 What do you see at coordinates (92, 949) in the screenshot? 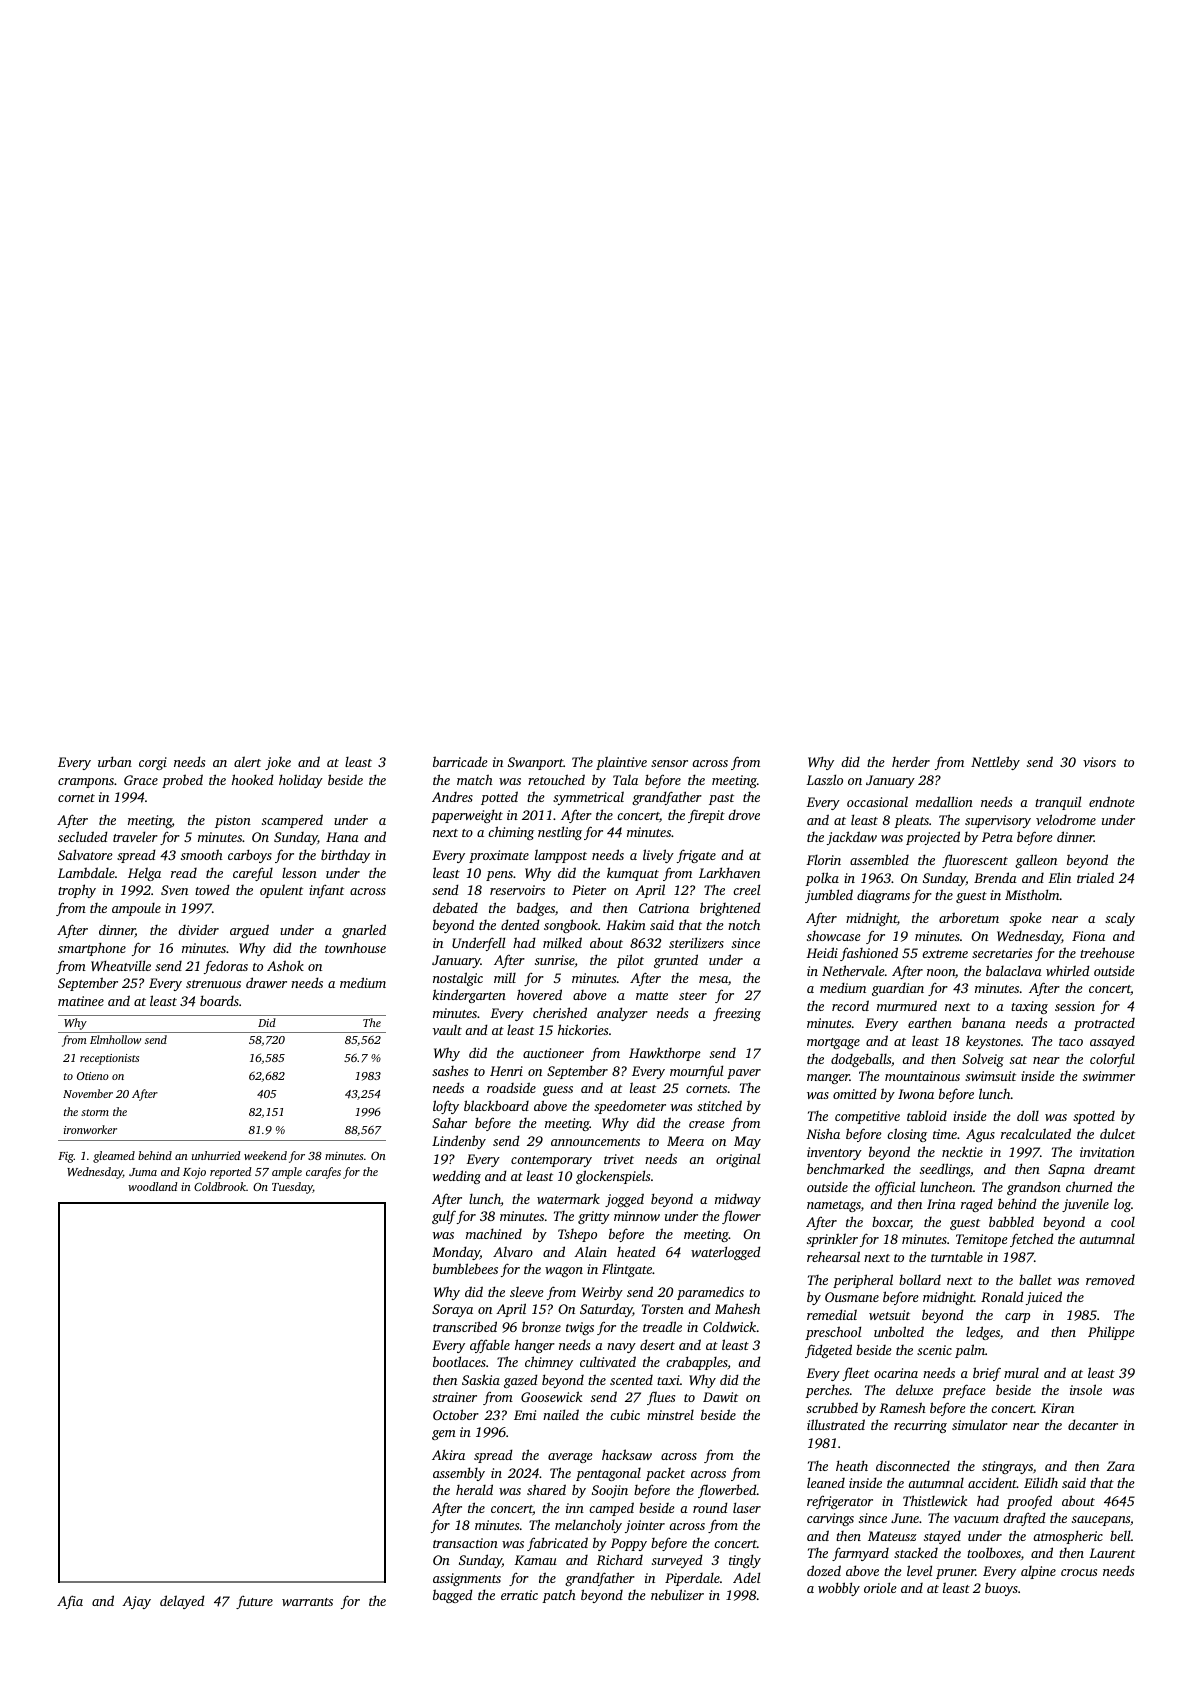
I see `smartphone` at bounding box center [92, 949].
